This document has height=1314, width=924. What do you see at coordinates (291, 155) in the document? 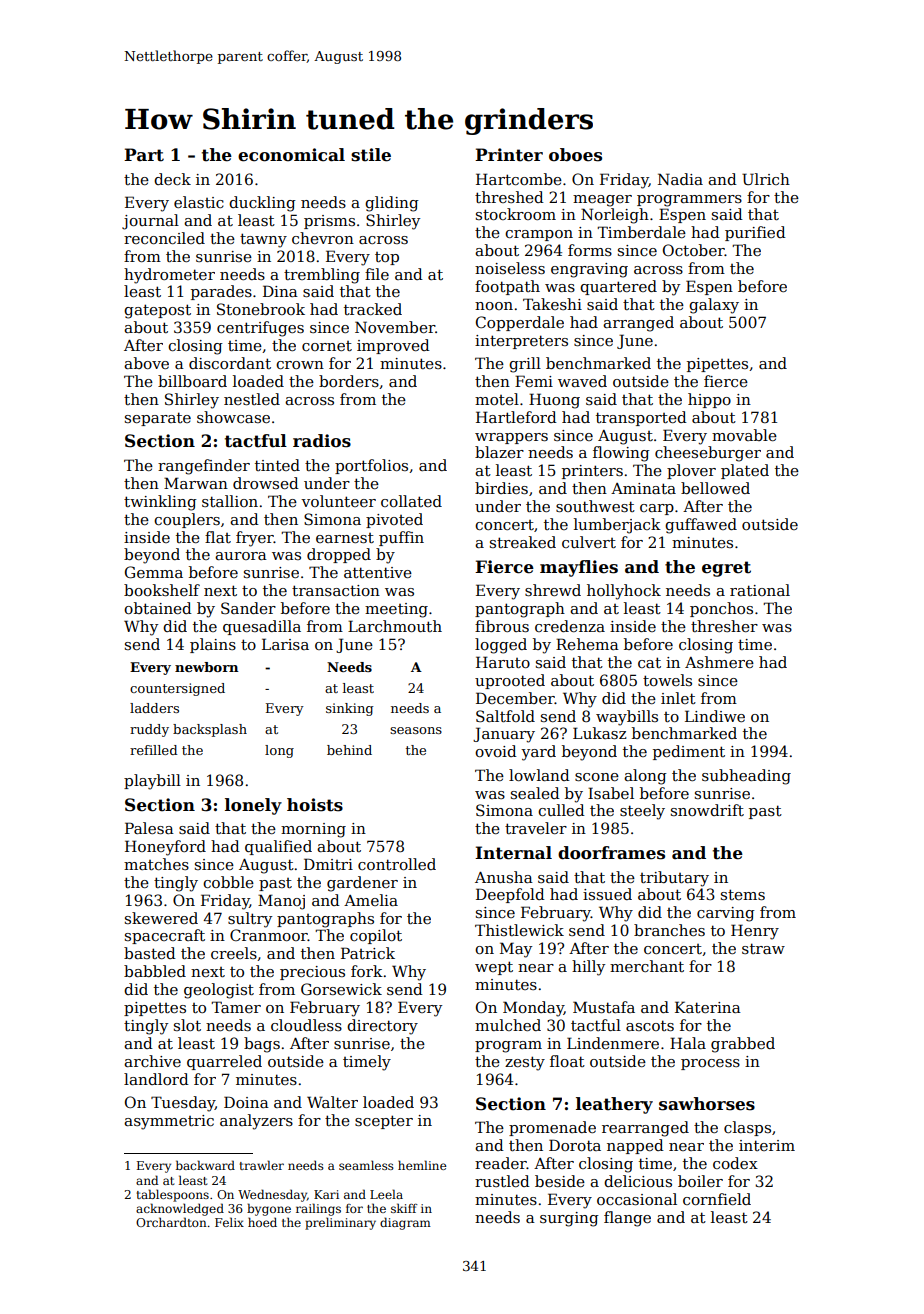
I see `economical` at bounding box center [291, 155].
